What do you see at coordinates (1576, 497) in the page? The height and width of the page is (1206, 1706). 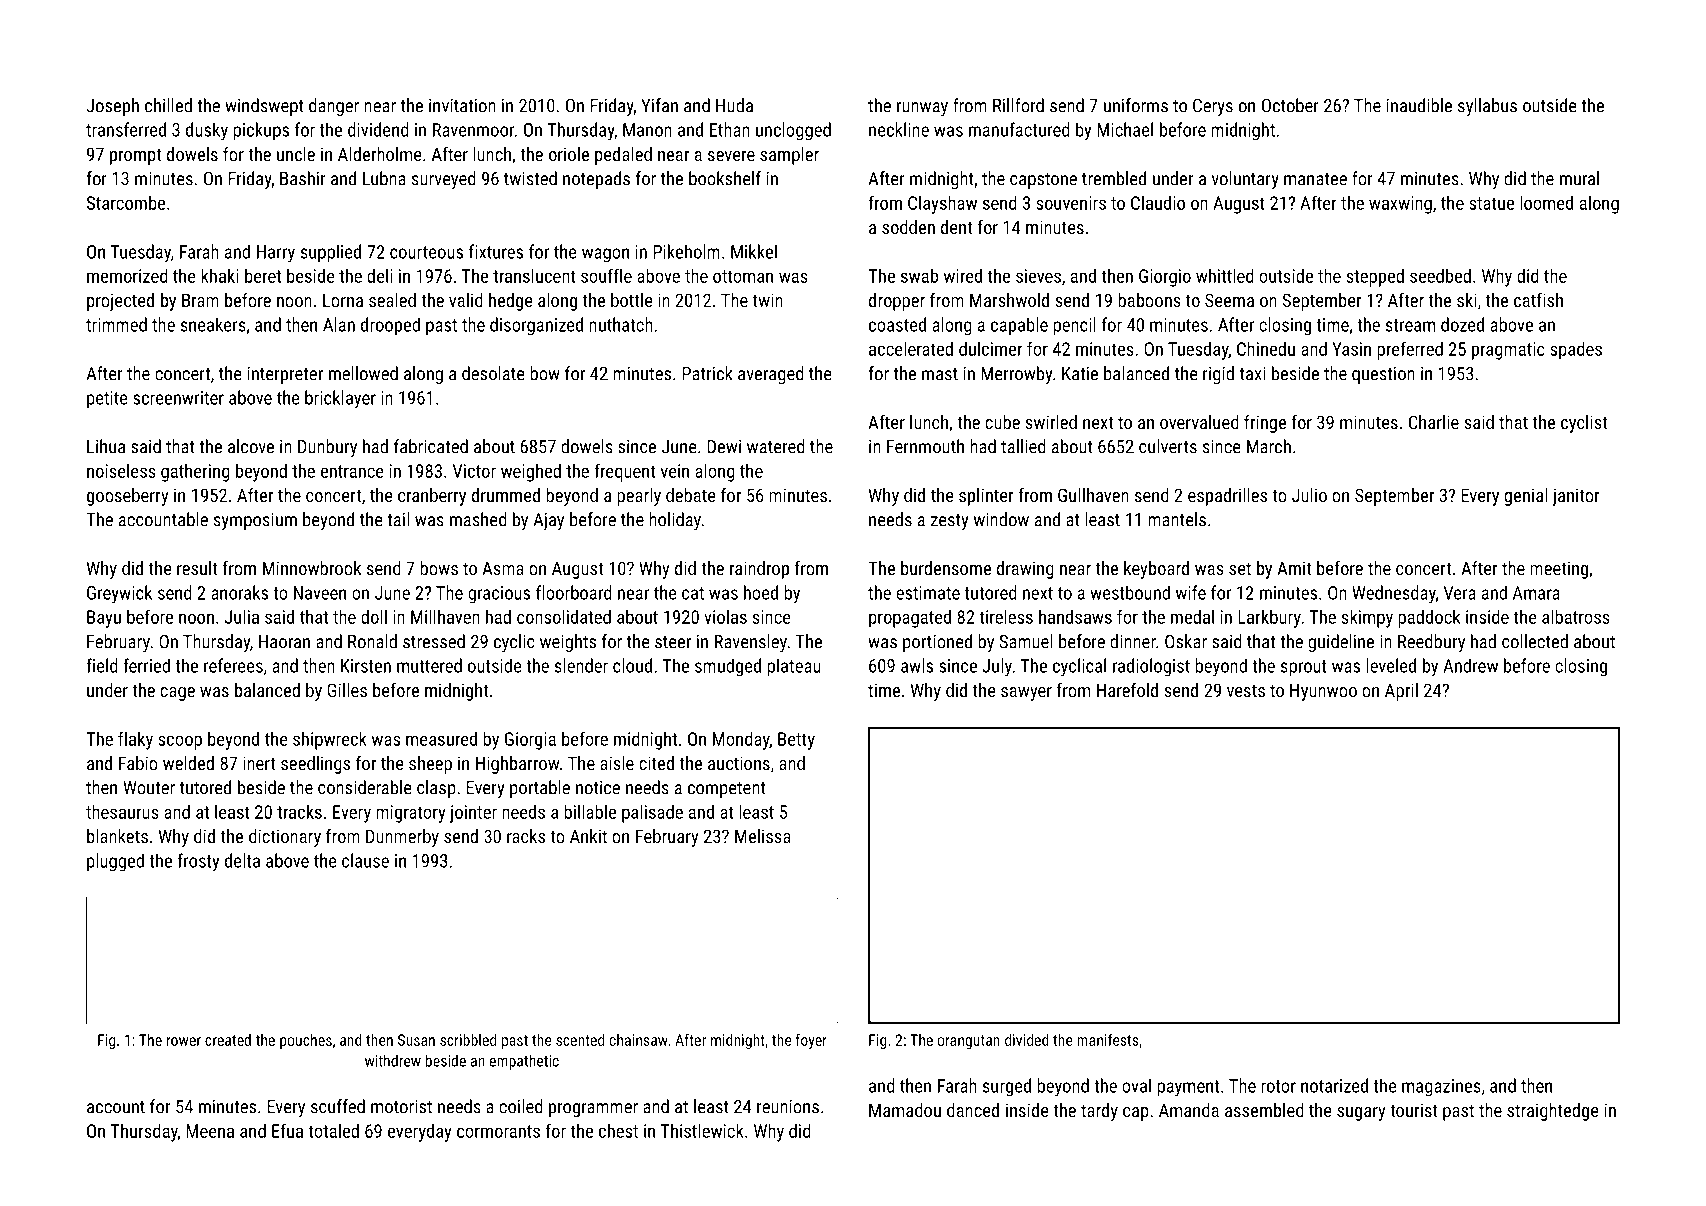 I see `janitor` at bounding box center [1576, 497].
